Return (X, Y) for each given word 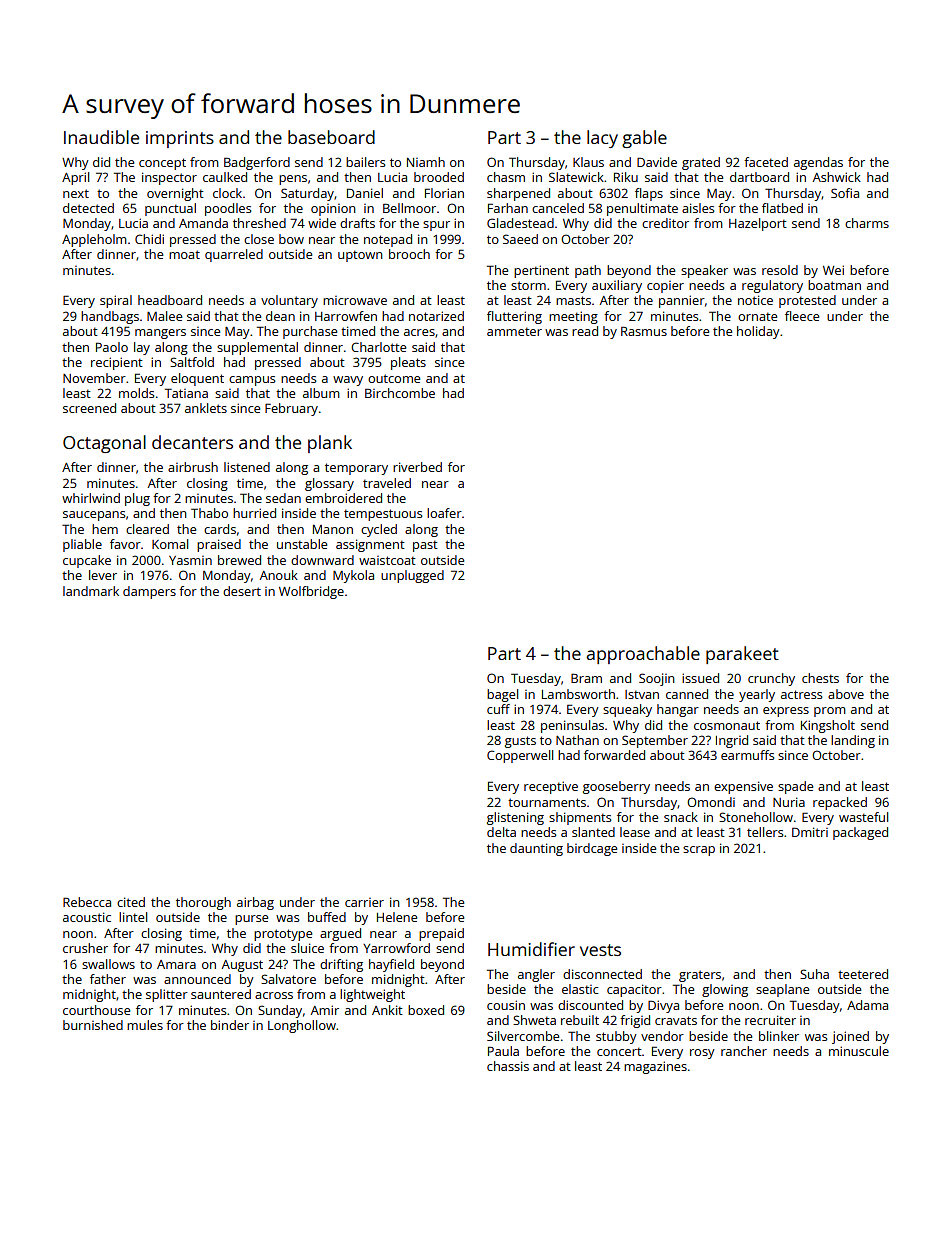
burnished (93, 1025)
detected (88, 208)
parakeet (742, 655)
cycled (379, 530)
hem (105, 529)
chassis (508, 1066)
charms (867, 223)
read (585, 331)
